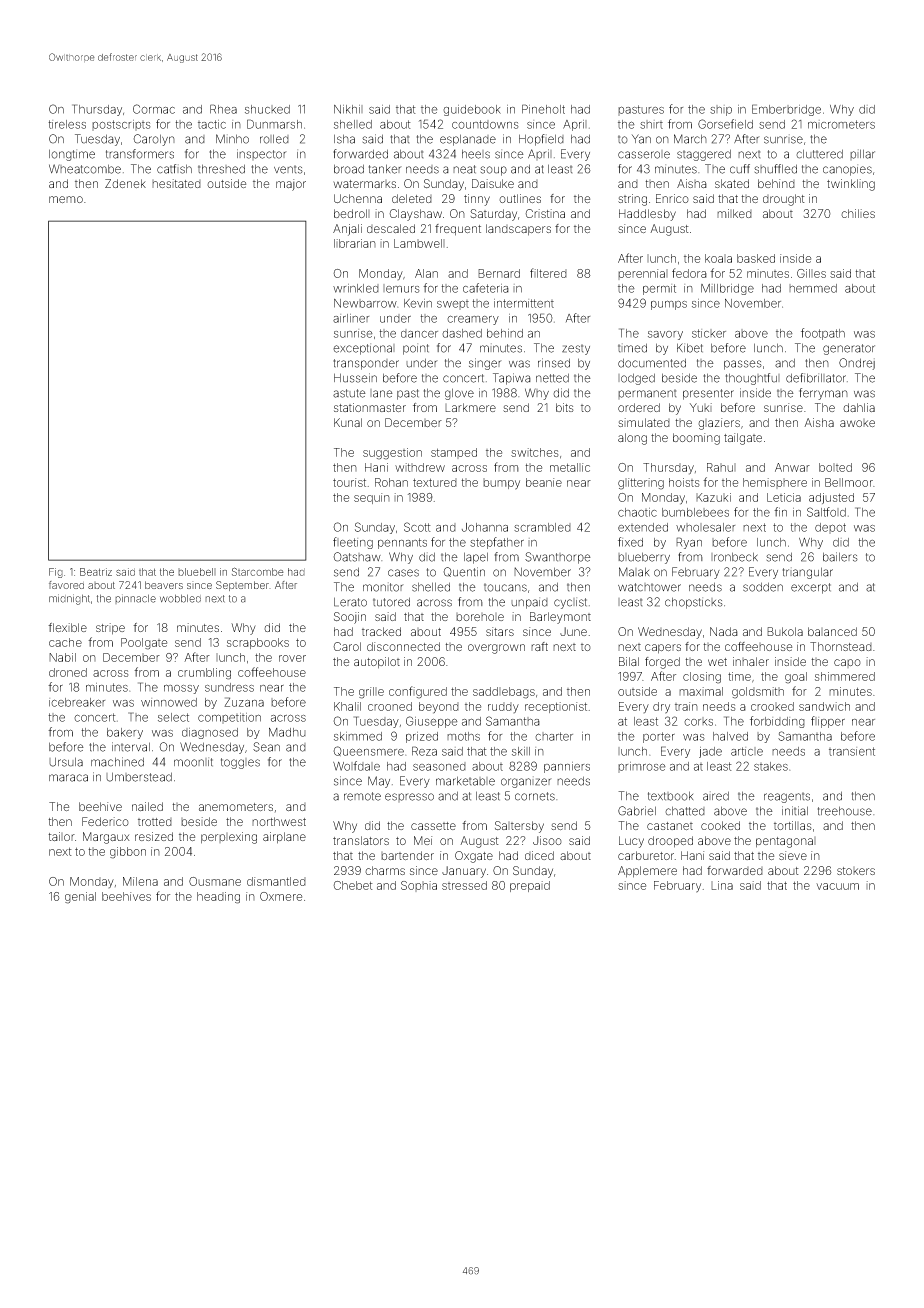  I want to click on stressed, so click(464, 885).
